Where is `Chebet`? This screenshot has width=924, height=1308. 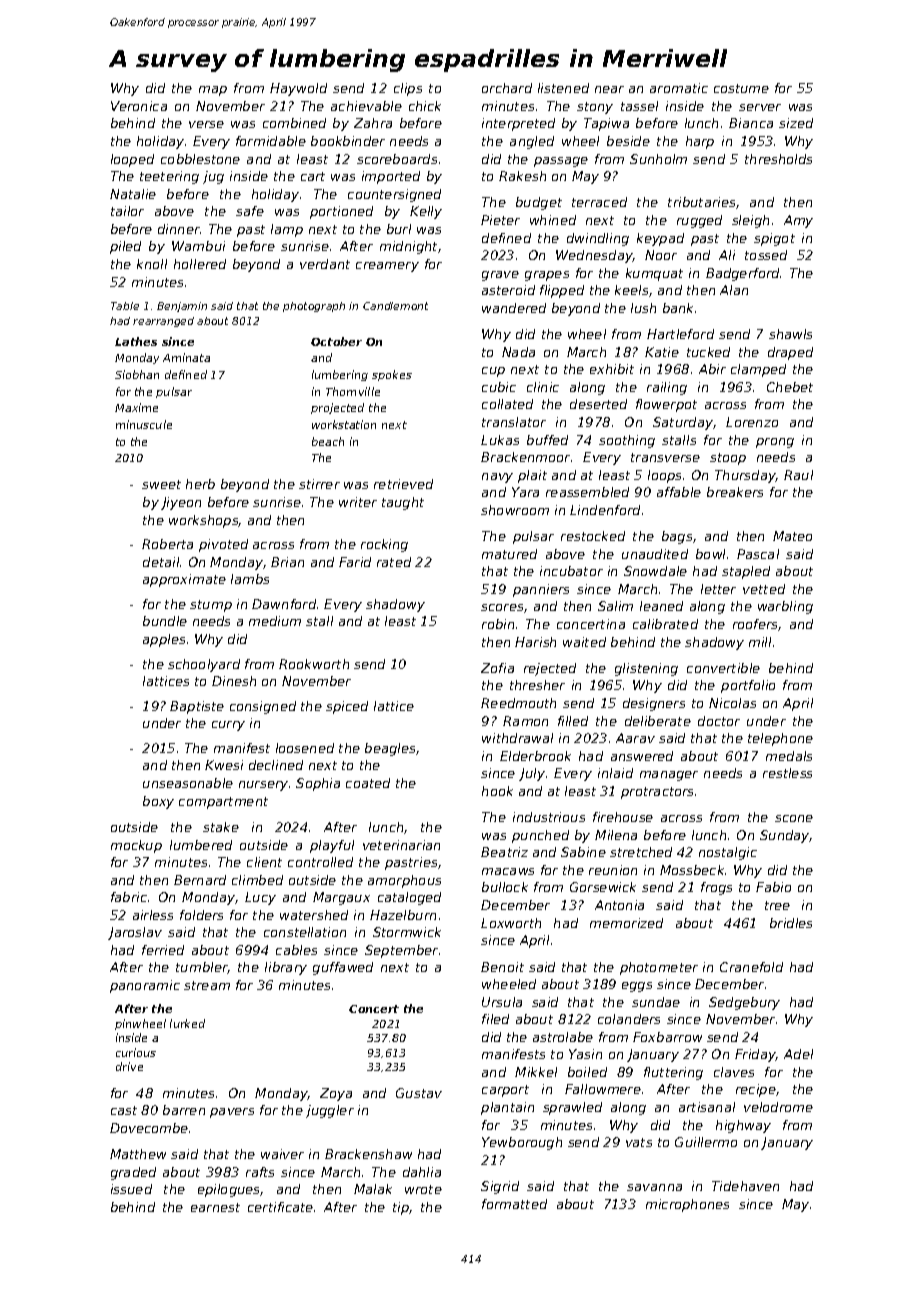 Chebet is located at coordinates (790, 387).
